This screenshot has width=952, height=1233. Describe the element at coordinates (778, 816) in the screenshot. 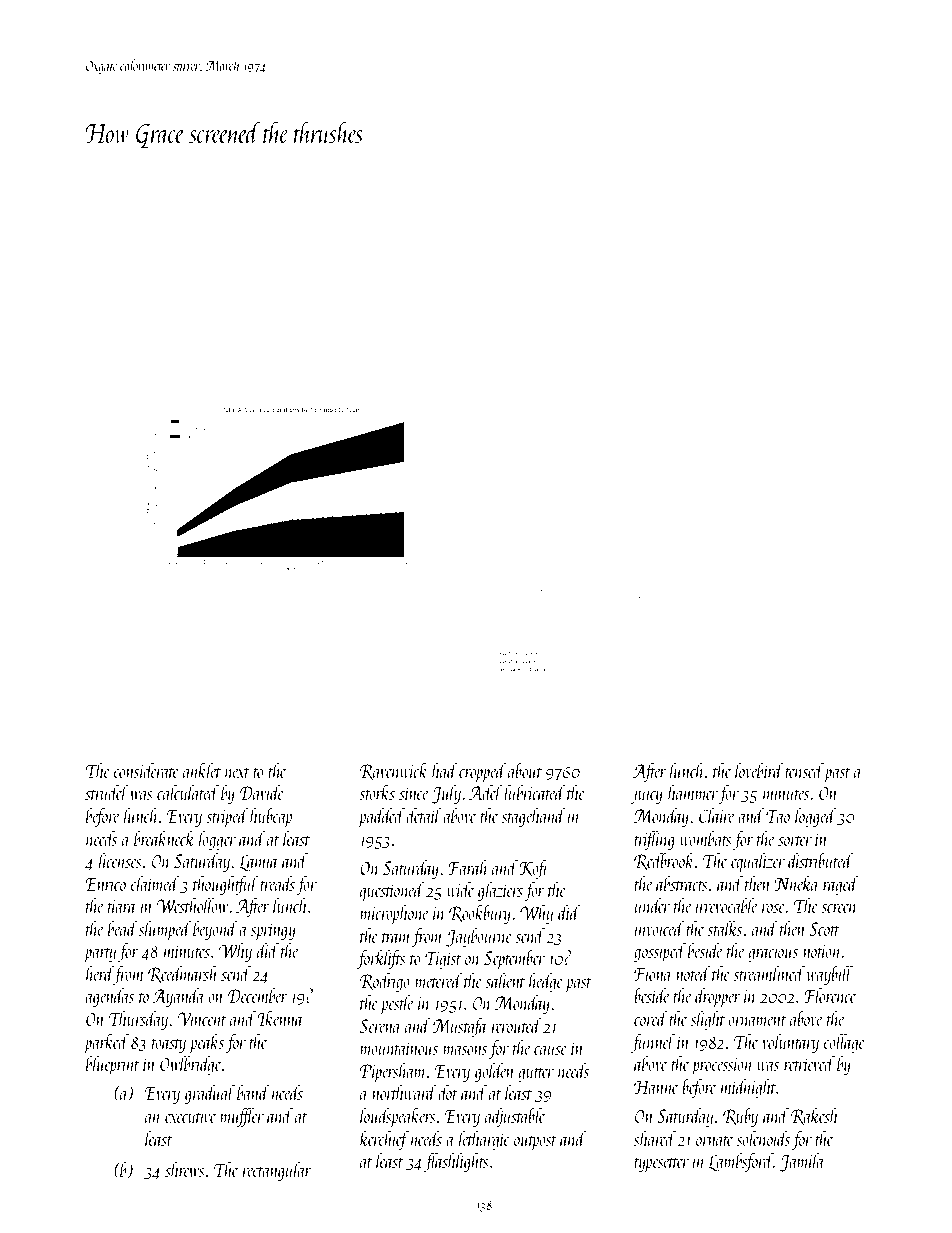

I see `Tao` at that location.
